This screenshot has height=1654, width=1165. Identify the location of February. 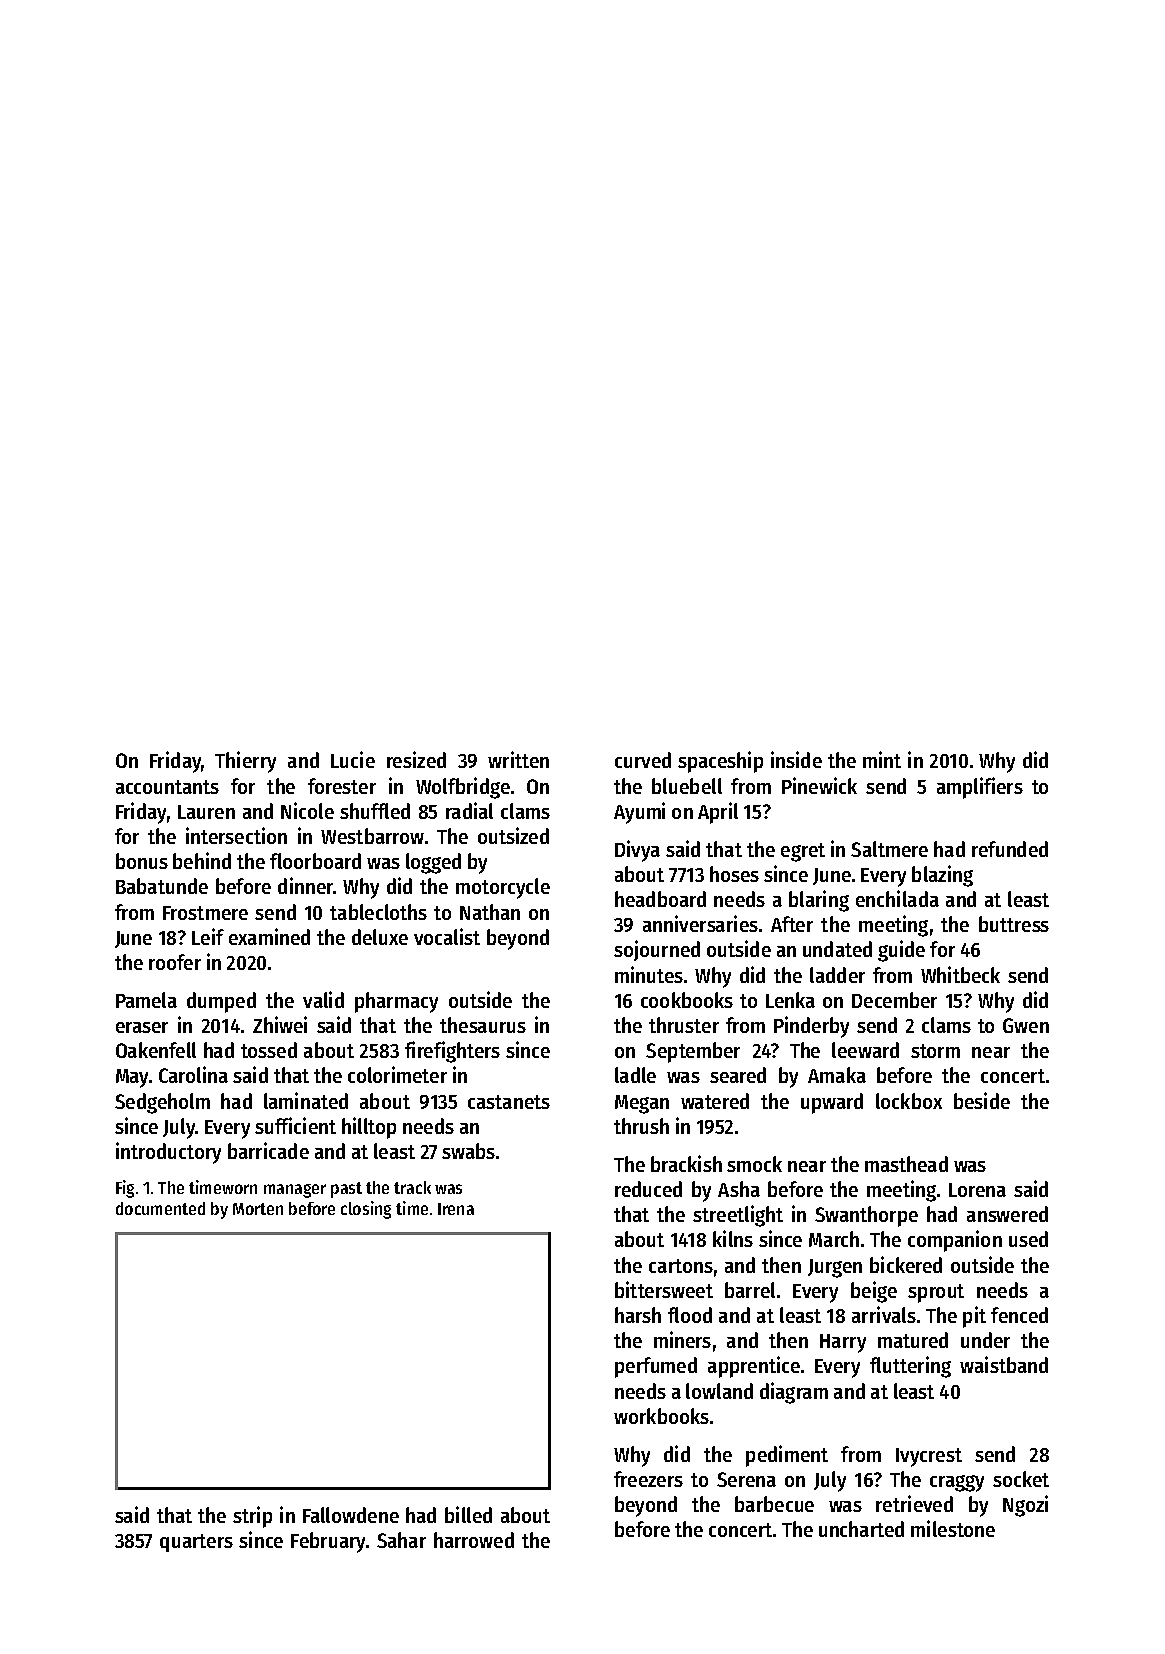
(329, 1542).
